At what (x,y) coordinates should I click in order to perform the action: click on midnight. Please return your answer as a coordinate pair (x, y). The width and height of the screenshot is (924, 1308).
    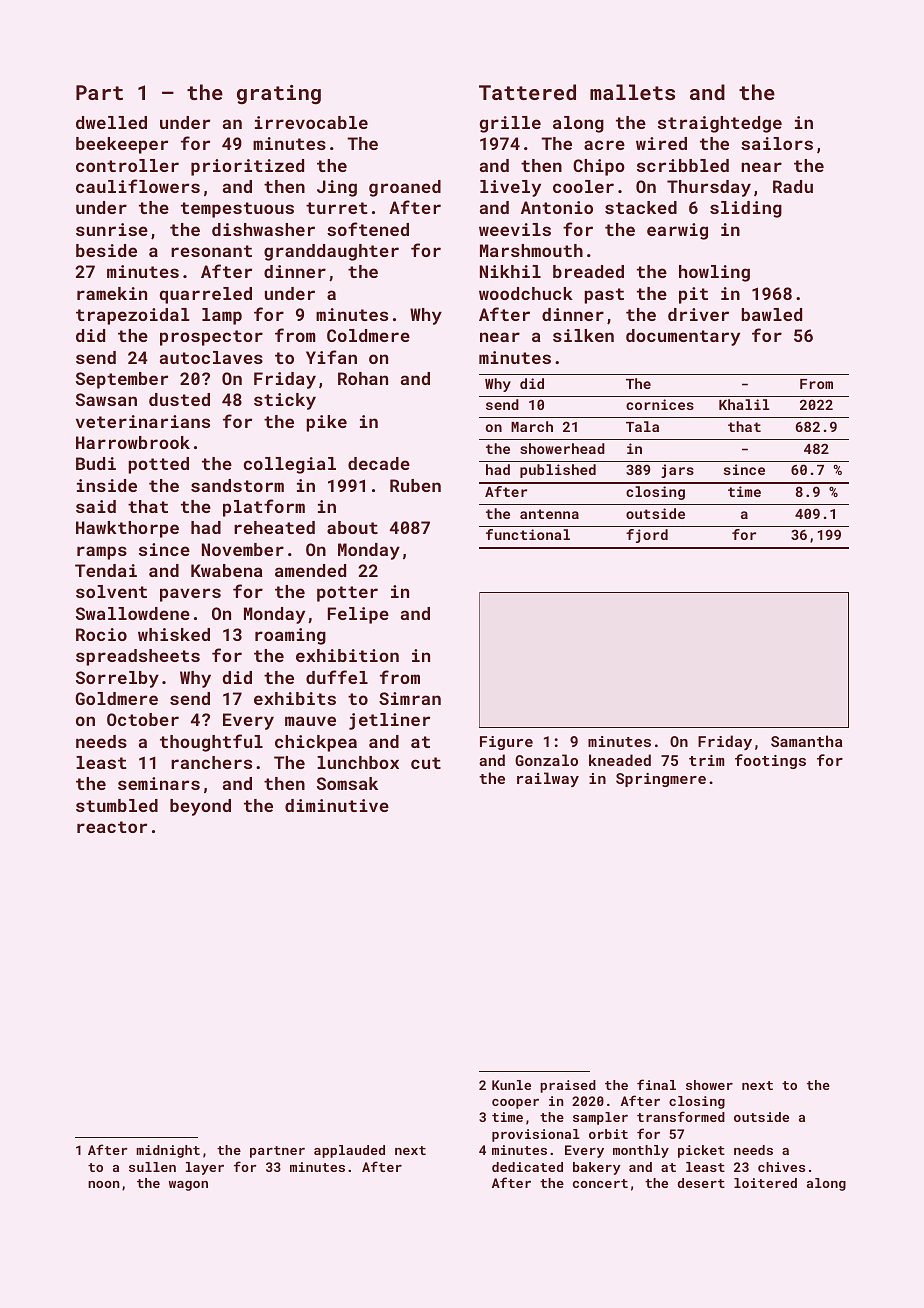
    Looking at the image, I should click on (168, 1151).
